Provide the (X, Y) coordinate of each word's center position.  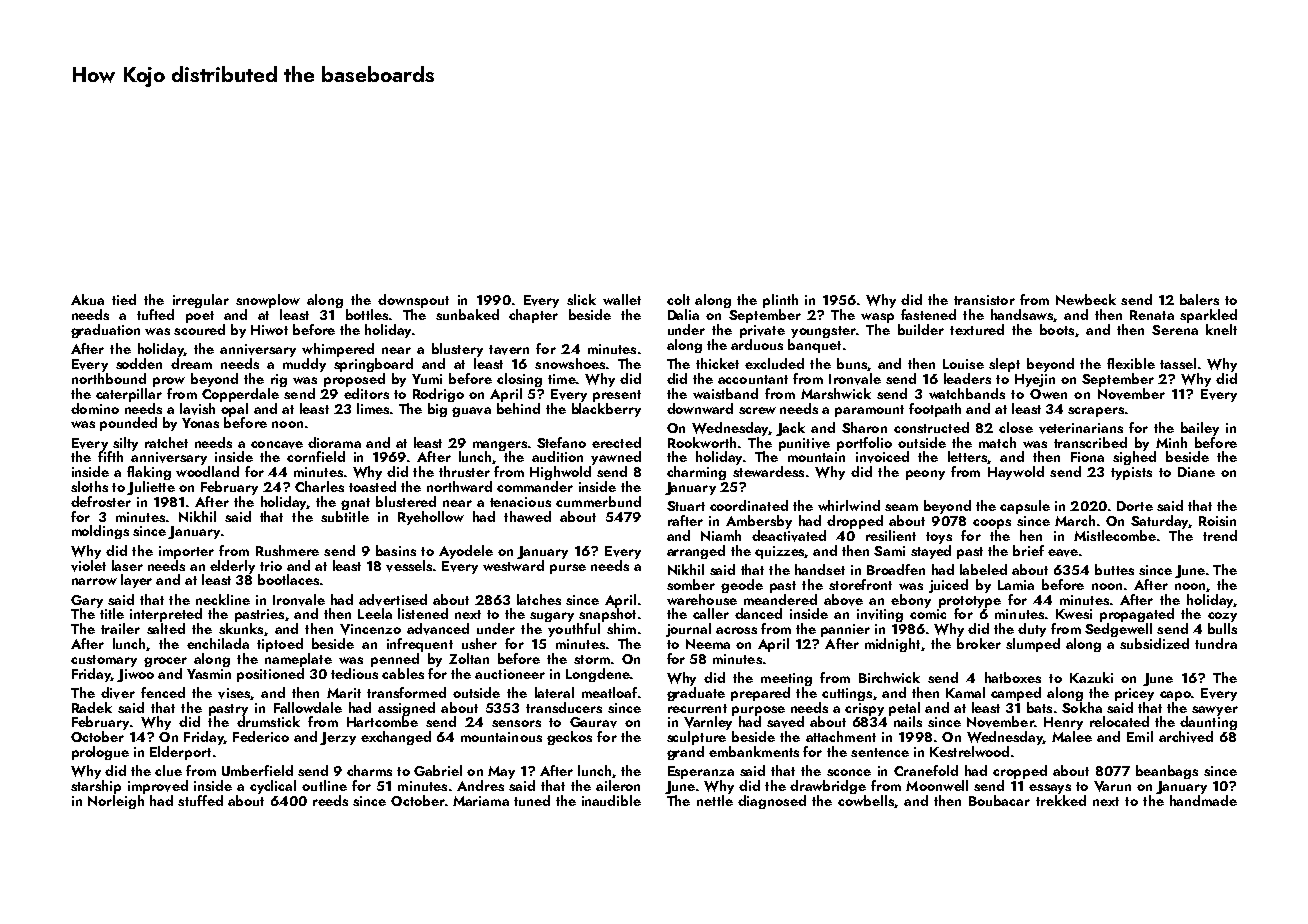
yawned (616, 458)
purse (568, 569)
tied (124, 299)
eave (1063, 553)
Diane (1196, 472)
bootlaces (288, 579)
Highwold (560, 473)
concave (277, 445)
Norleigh (116, 802)
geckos (569, 738)
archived (1186, 737)
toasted (372, 486)
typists (1131, 473)
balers (1199, 299)
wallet (622, 299)
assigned (406, 709)
